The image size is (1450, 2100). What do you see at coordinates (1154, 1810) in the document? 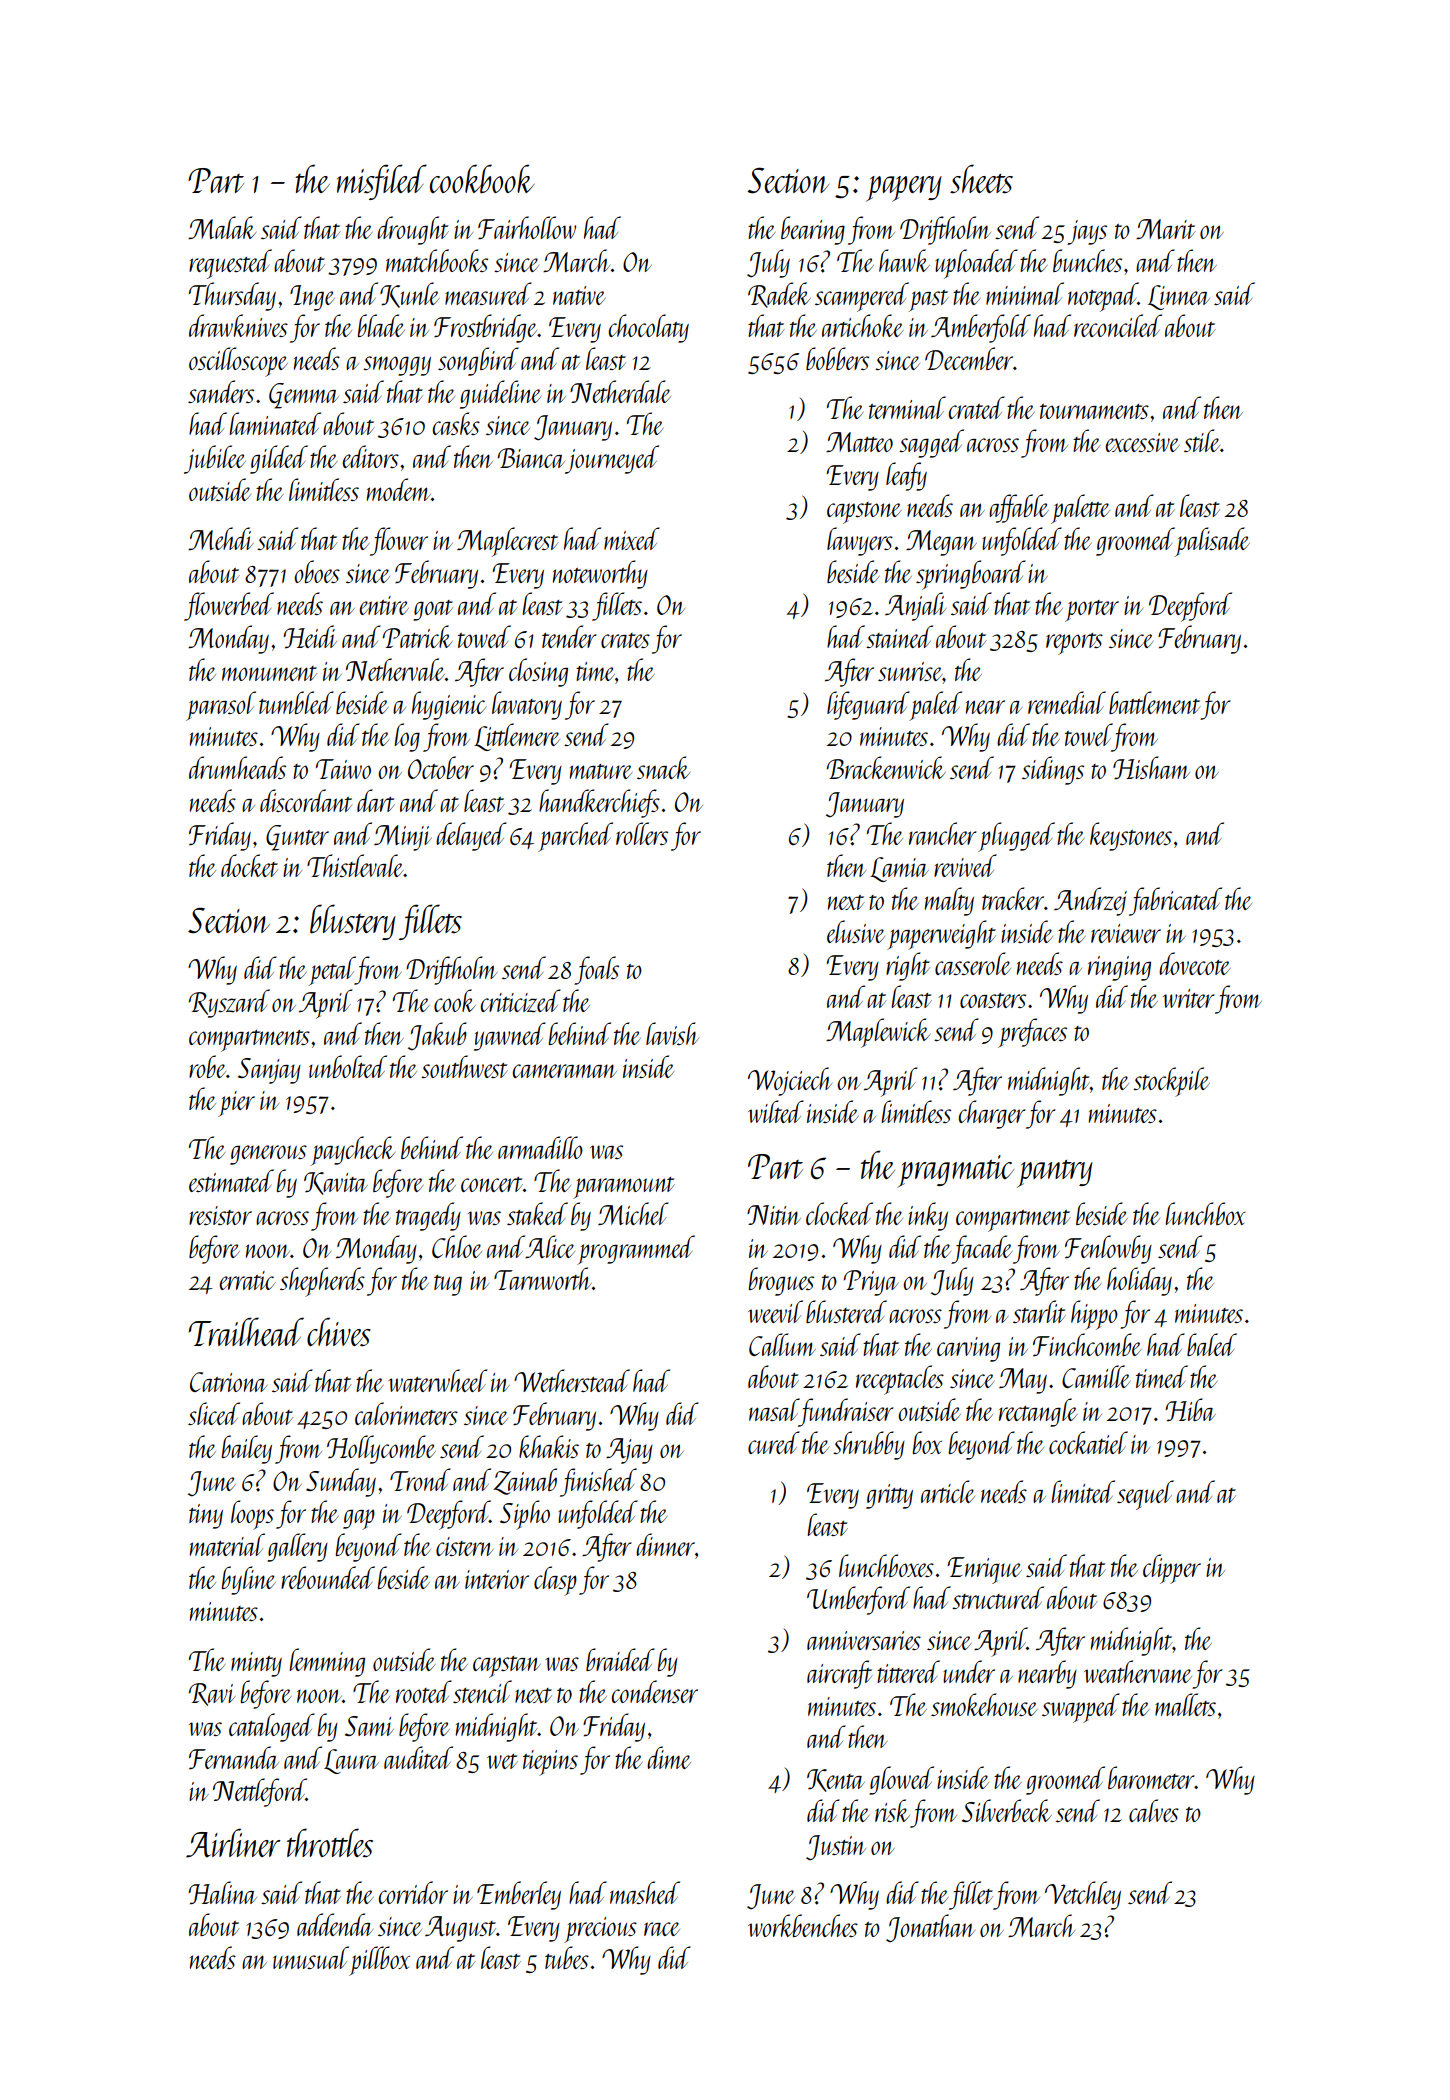
I see `calves` at bounding box center [1154, 1810].
